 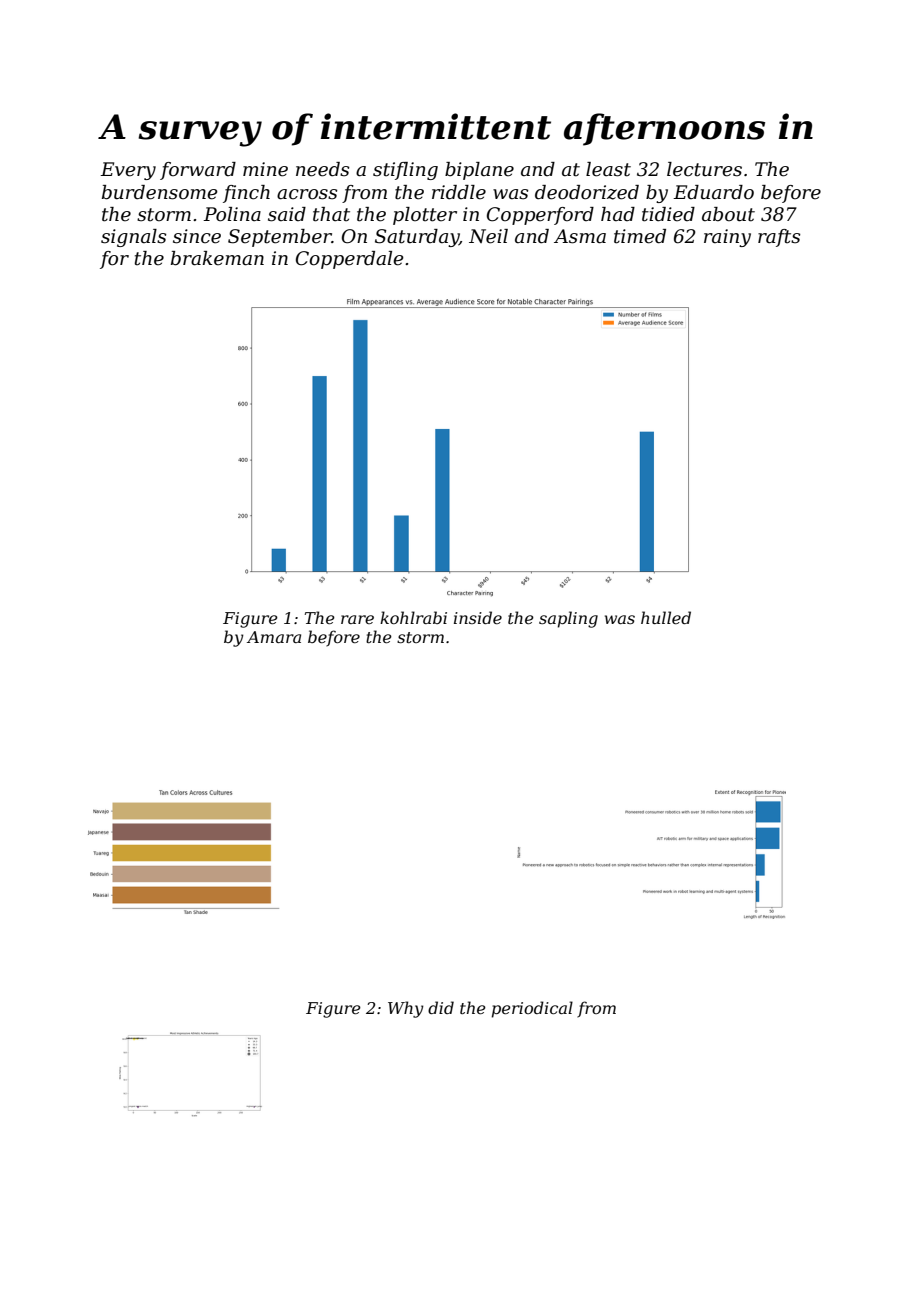 What do you see at coordinates (532, 1009) in the screenshot?
I see `periodical` at bounding box center [532, 1009].
